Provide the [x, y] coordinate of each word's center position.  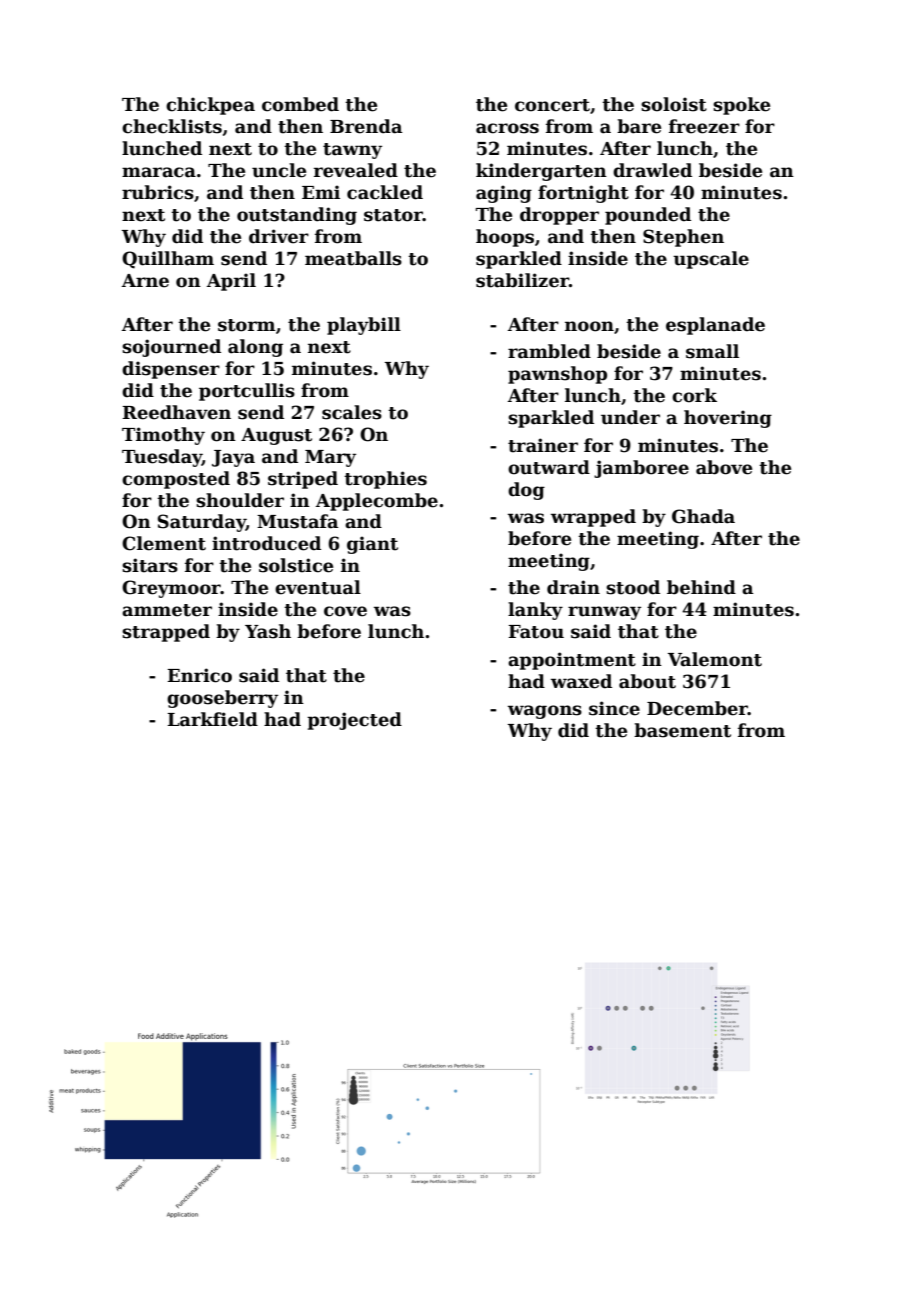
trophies [385, 480]
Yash [268, 631]
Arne [145, 281]
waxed [581, 681]
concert [552, 105]
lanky [535, 611]
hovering [728, 419]
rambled [549, 351]
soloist [674, 104]
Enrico [199, 675]
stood [633, 587]
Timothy [163, 436]
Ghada [703, 516]
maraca [159, 172]
